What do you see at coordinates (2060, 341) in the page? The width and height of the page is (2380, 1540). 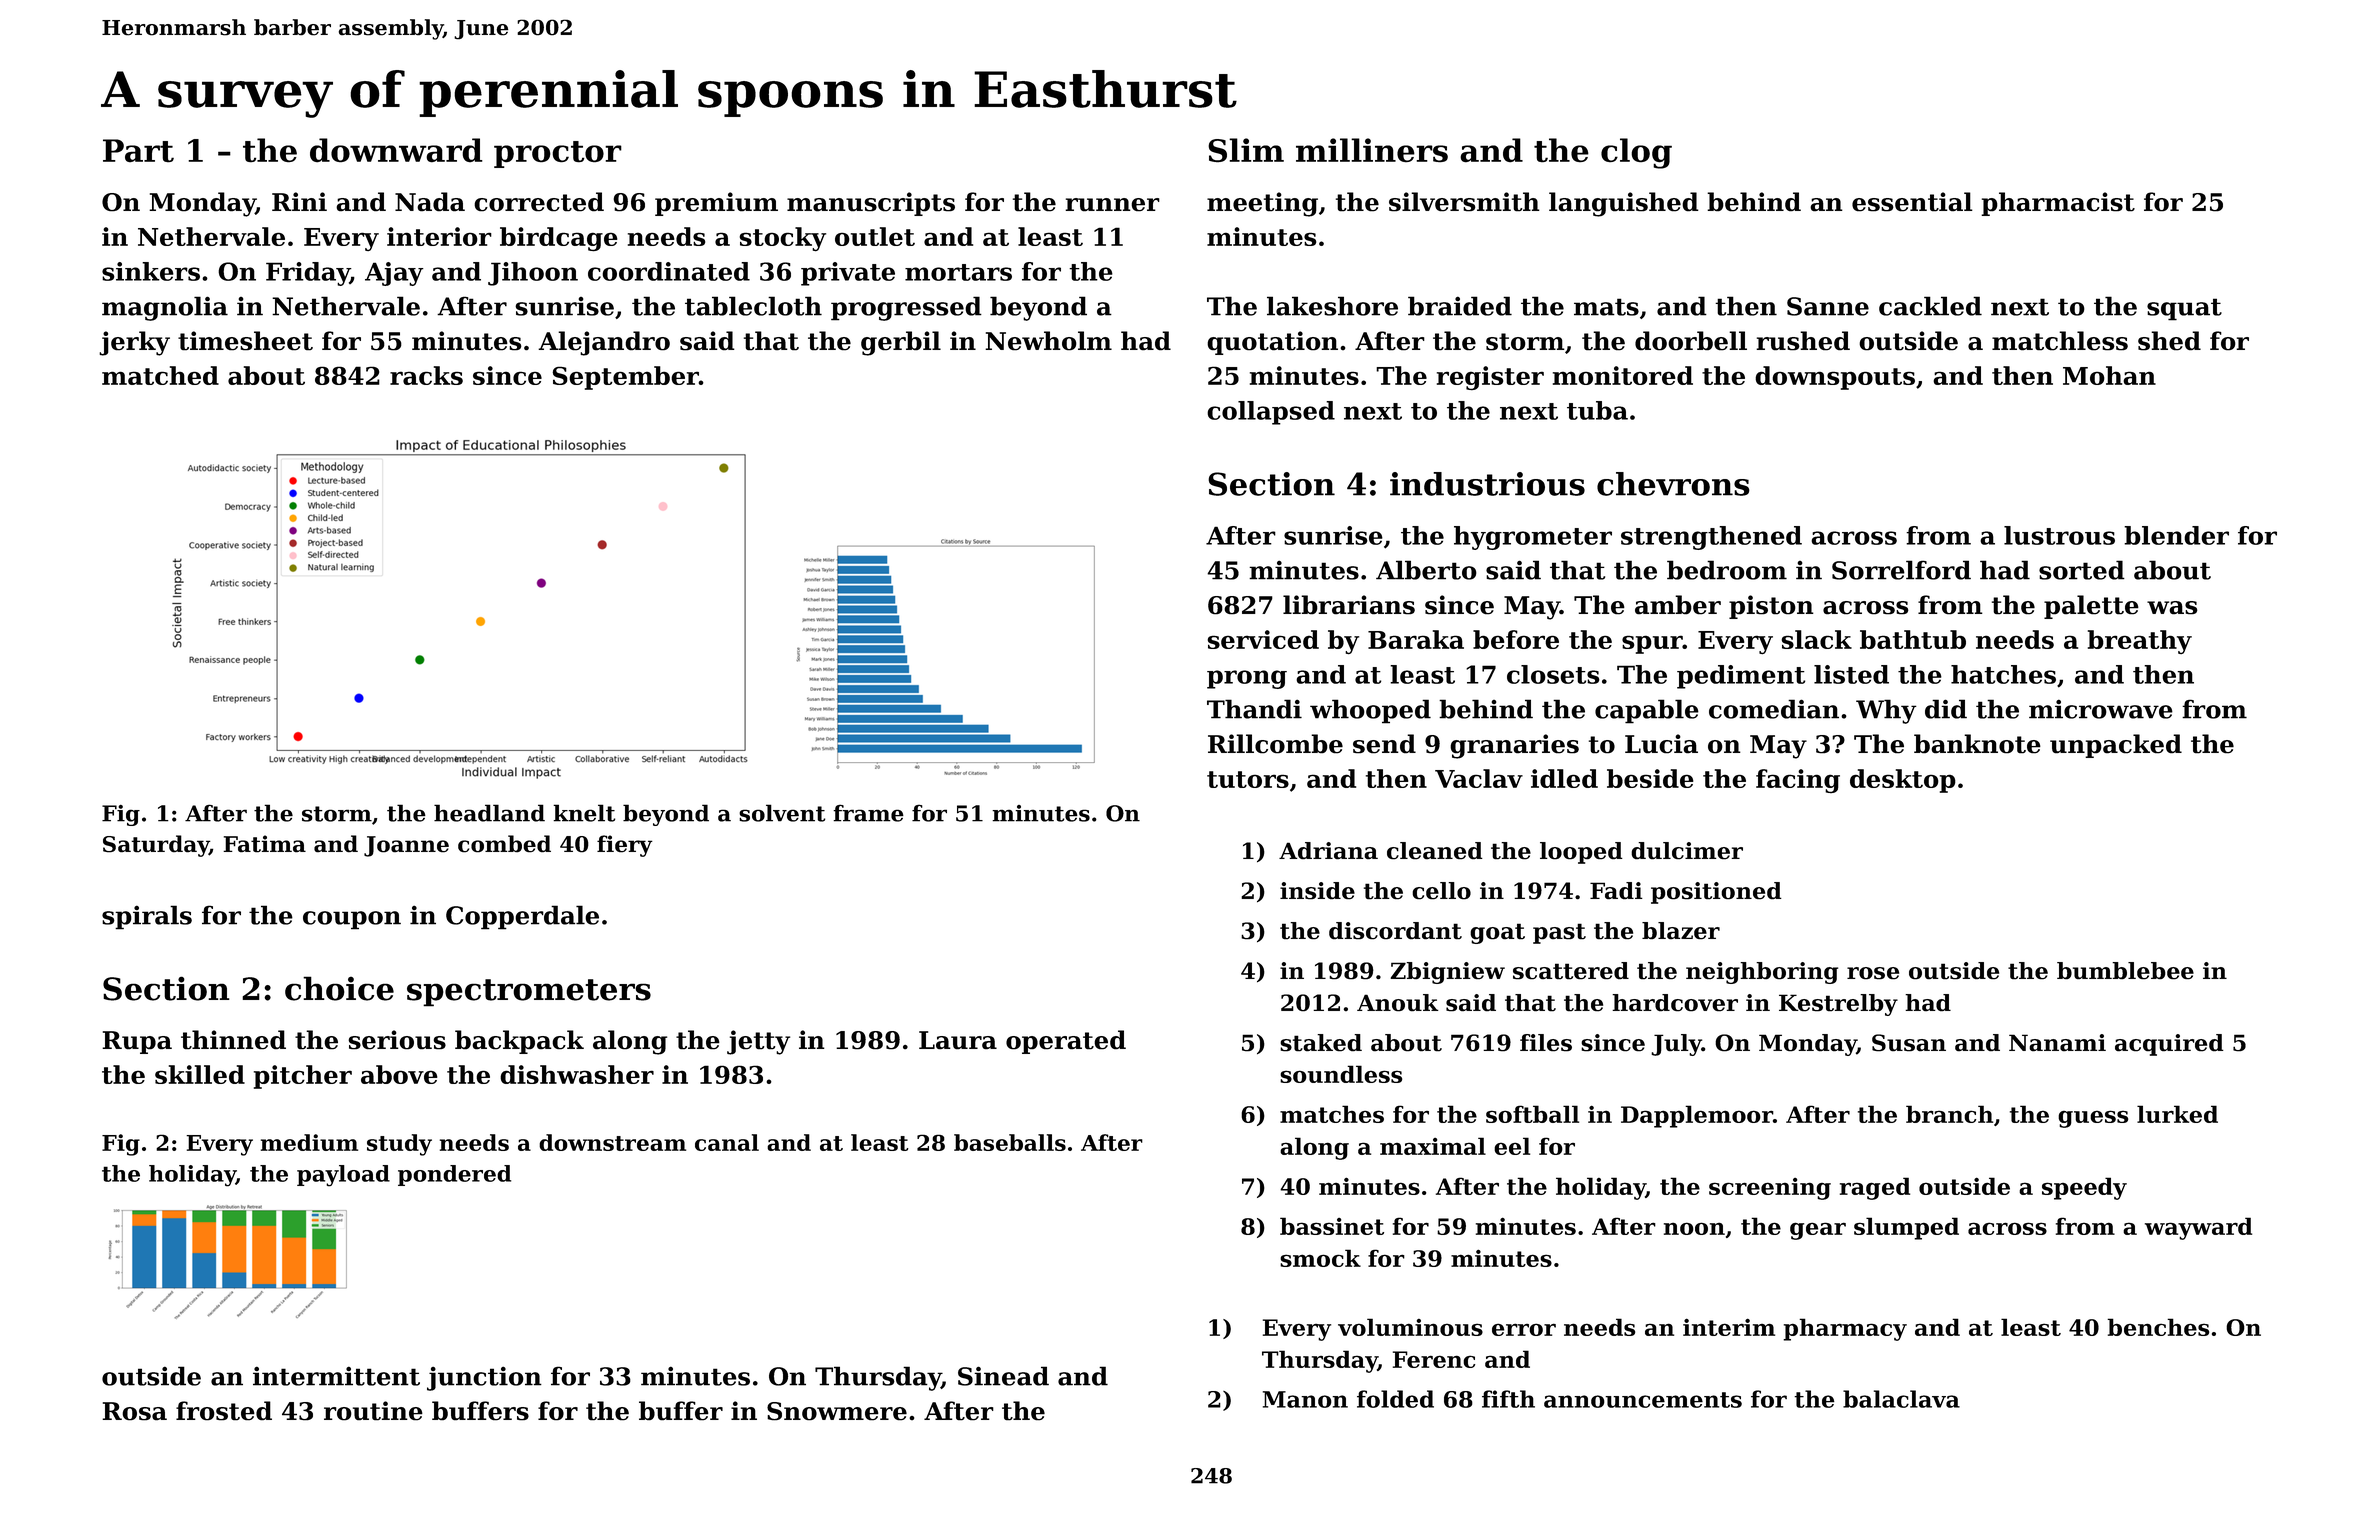 I see `matchless` at bounding box center [2060, 341].
